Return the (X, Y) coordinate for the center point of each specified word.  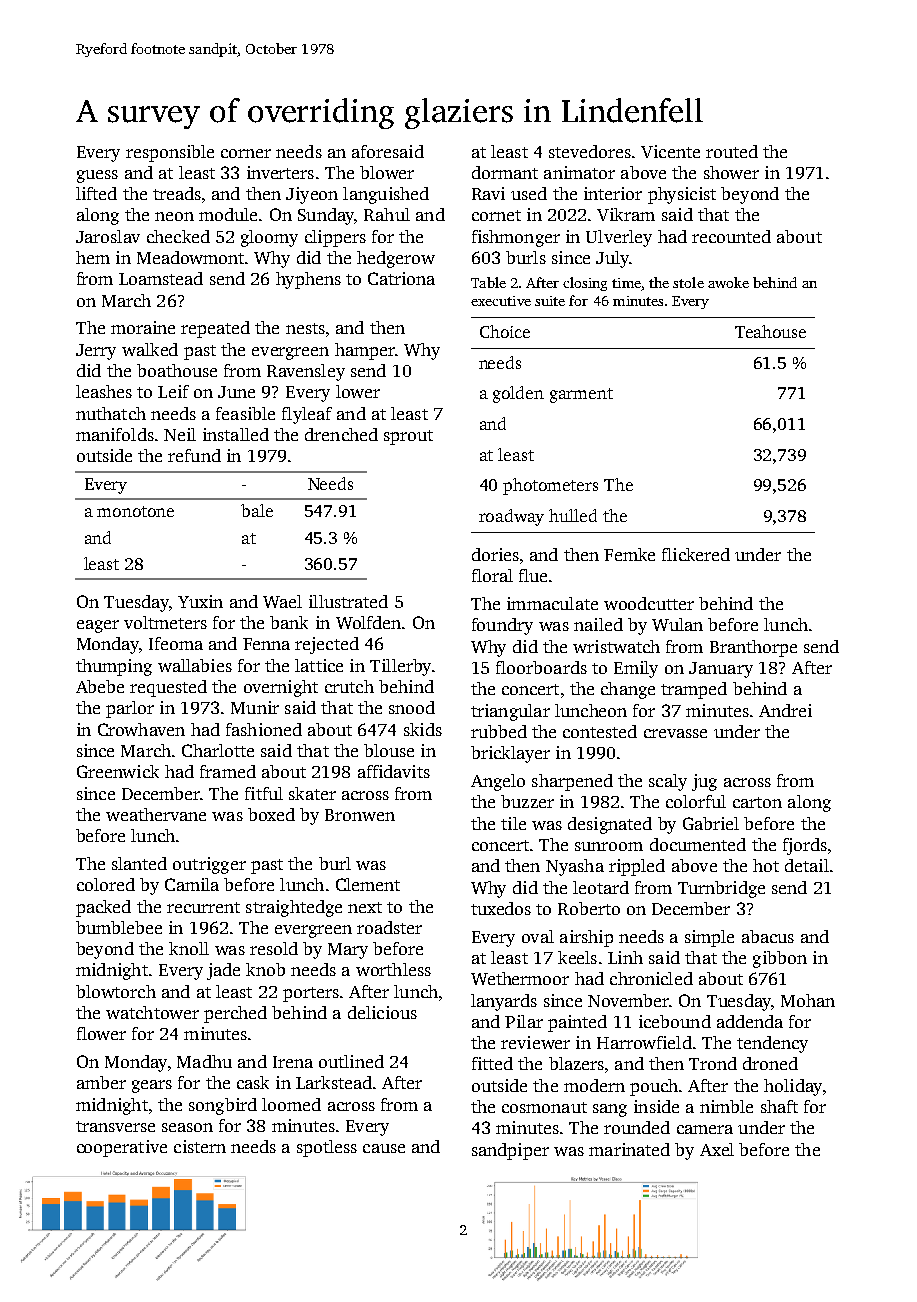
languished (386, 195)
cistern (200, 1146)
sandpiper (510, 1151)
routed (732, 151)
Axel (717, 1149)
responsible (170, 153)
